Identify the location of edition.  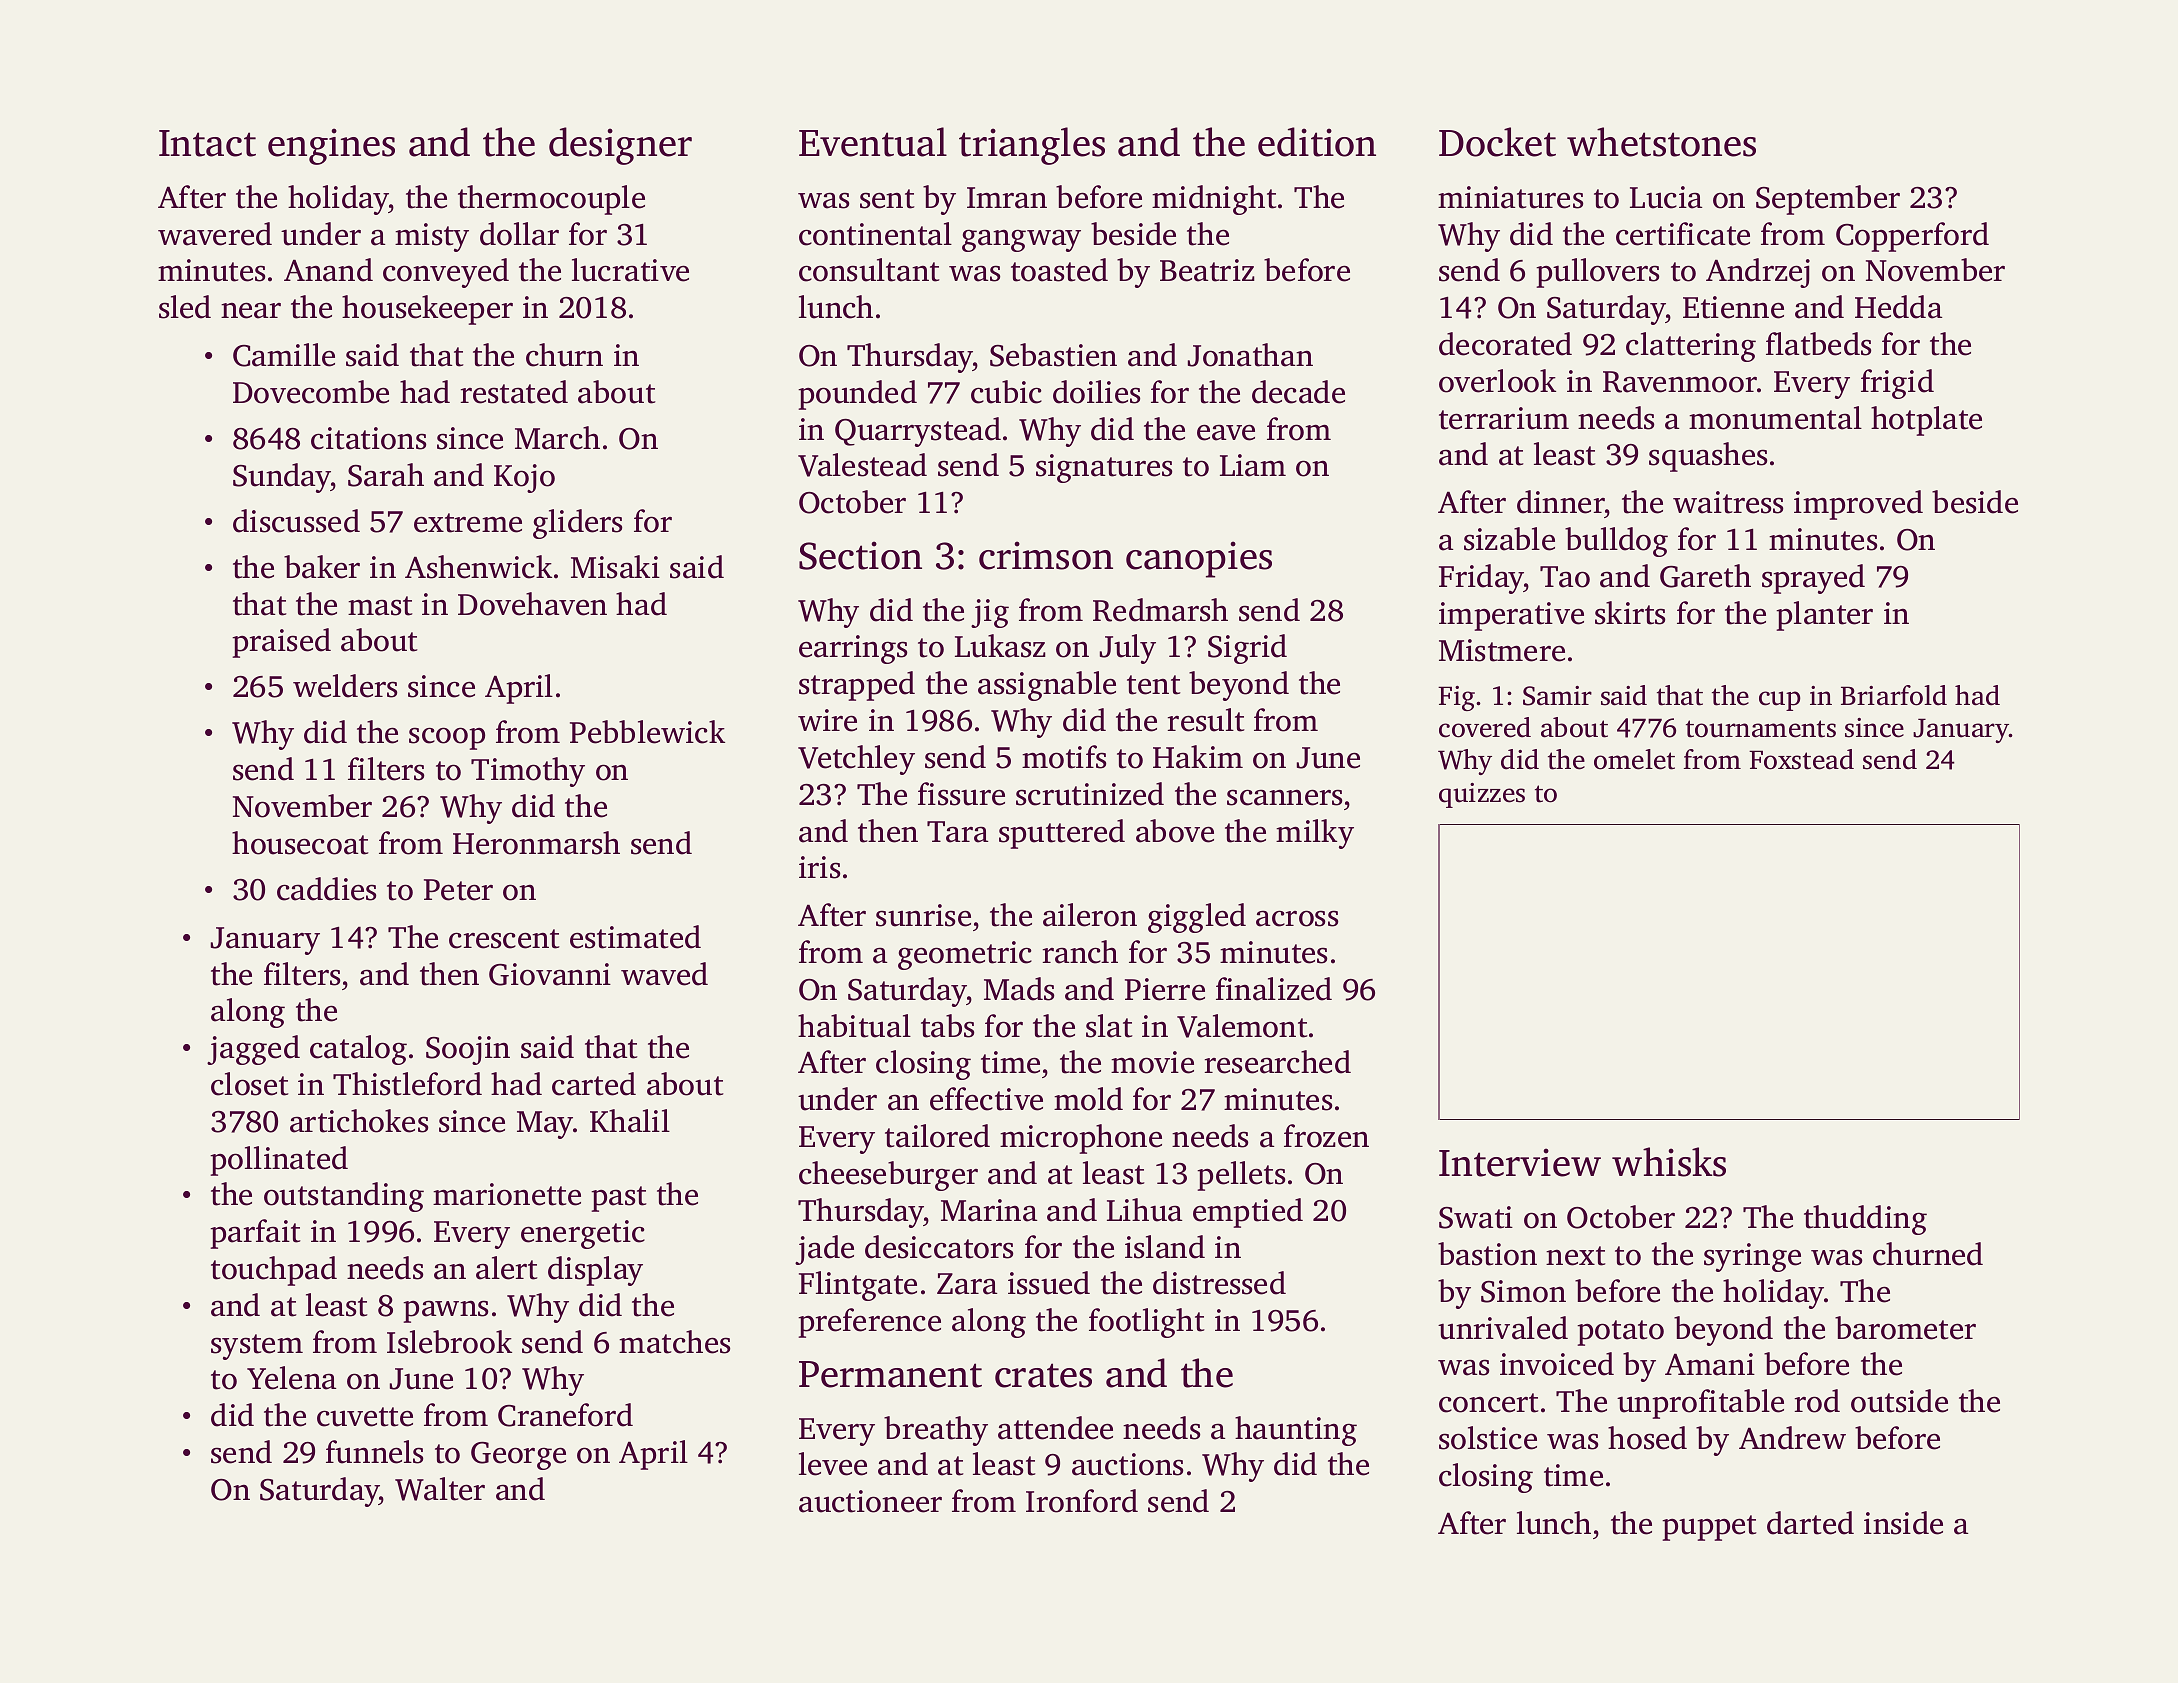
(1317, 142).
